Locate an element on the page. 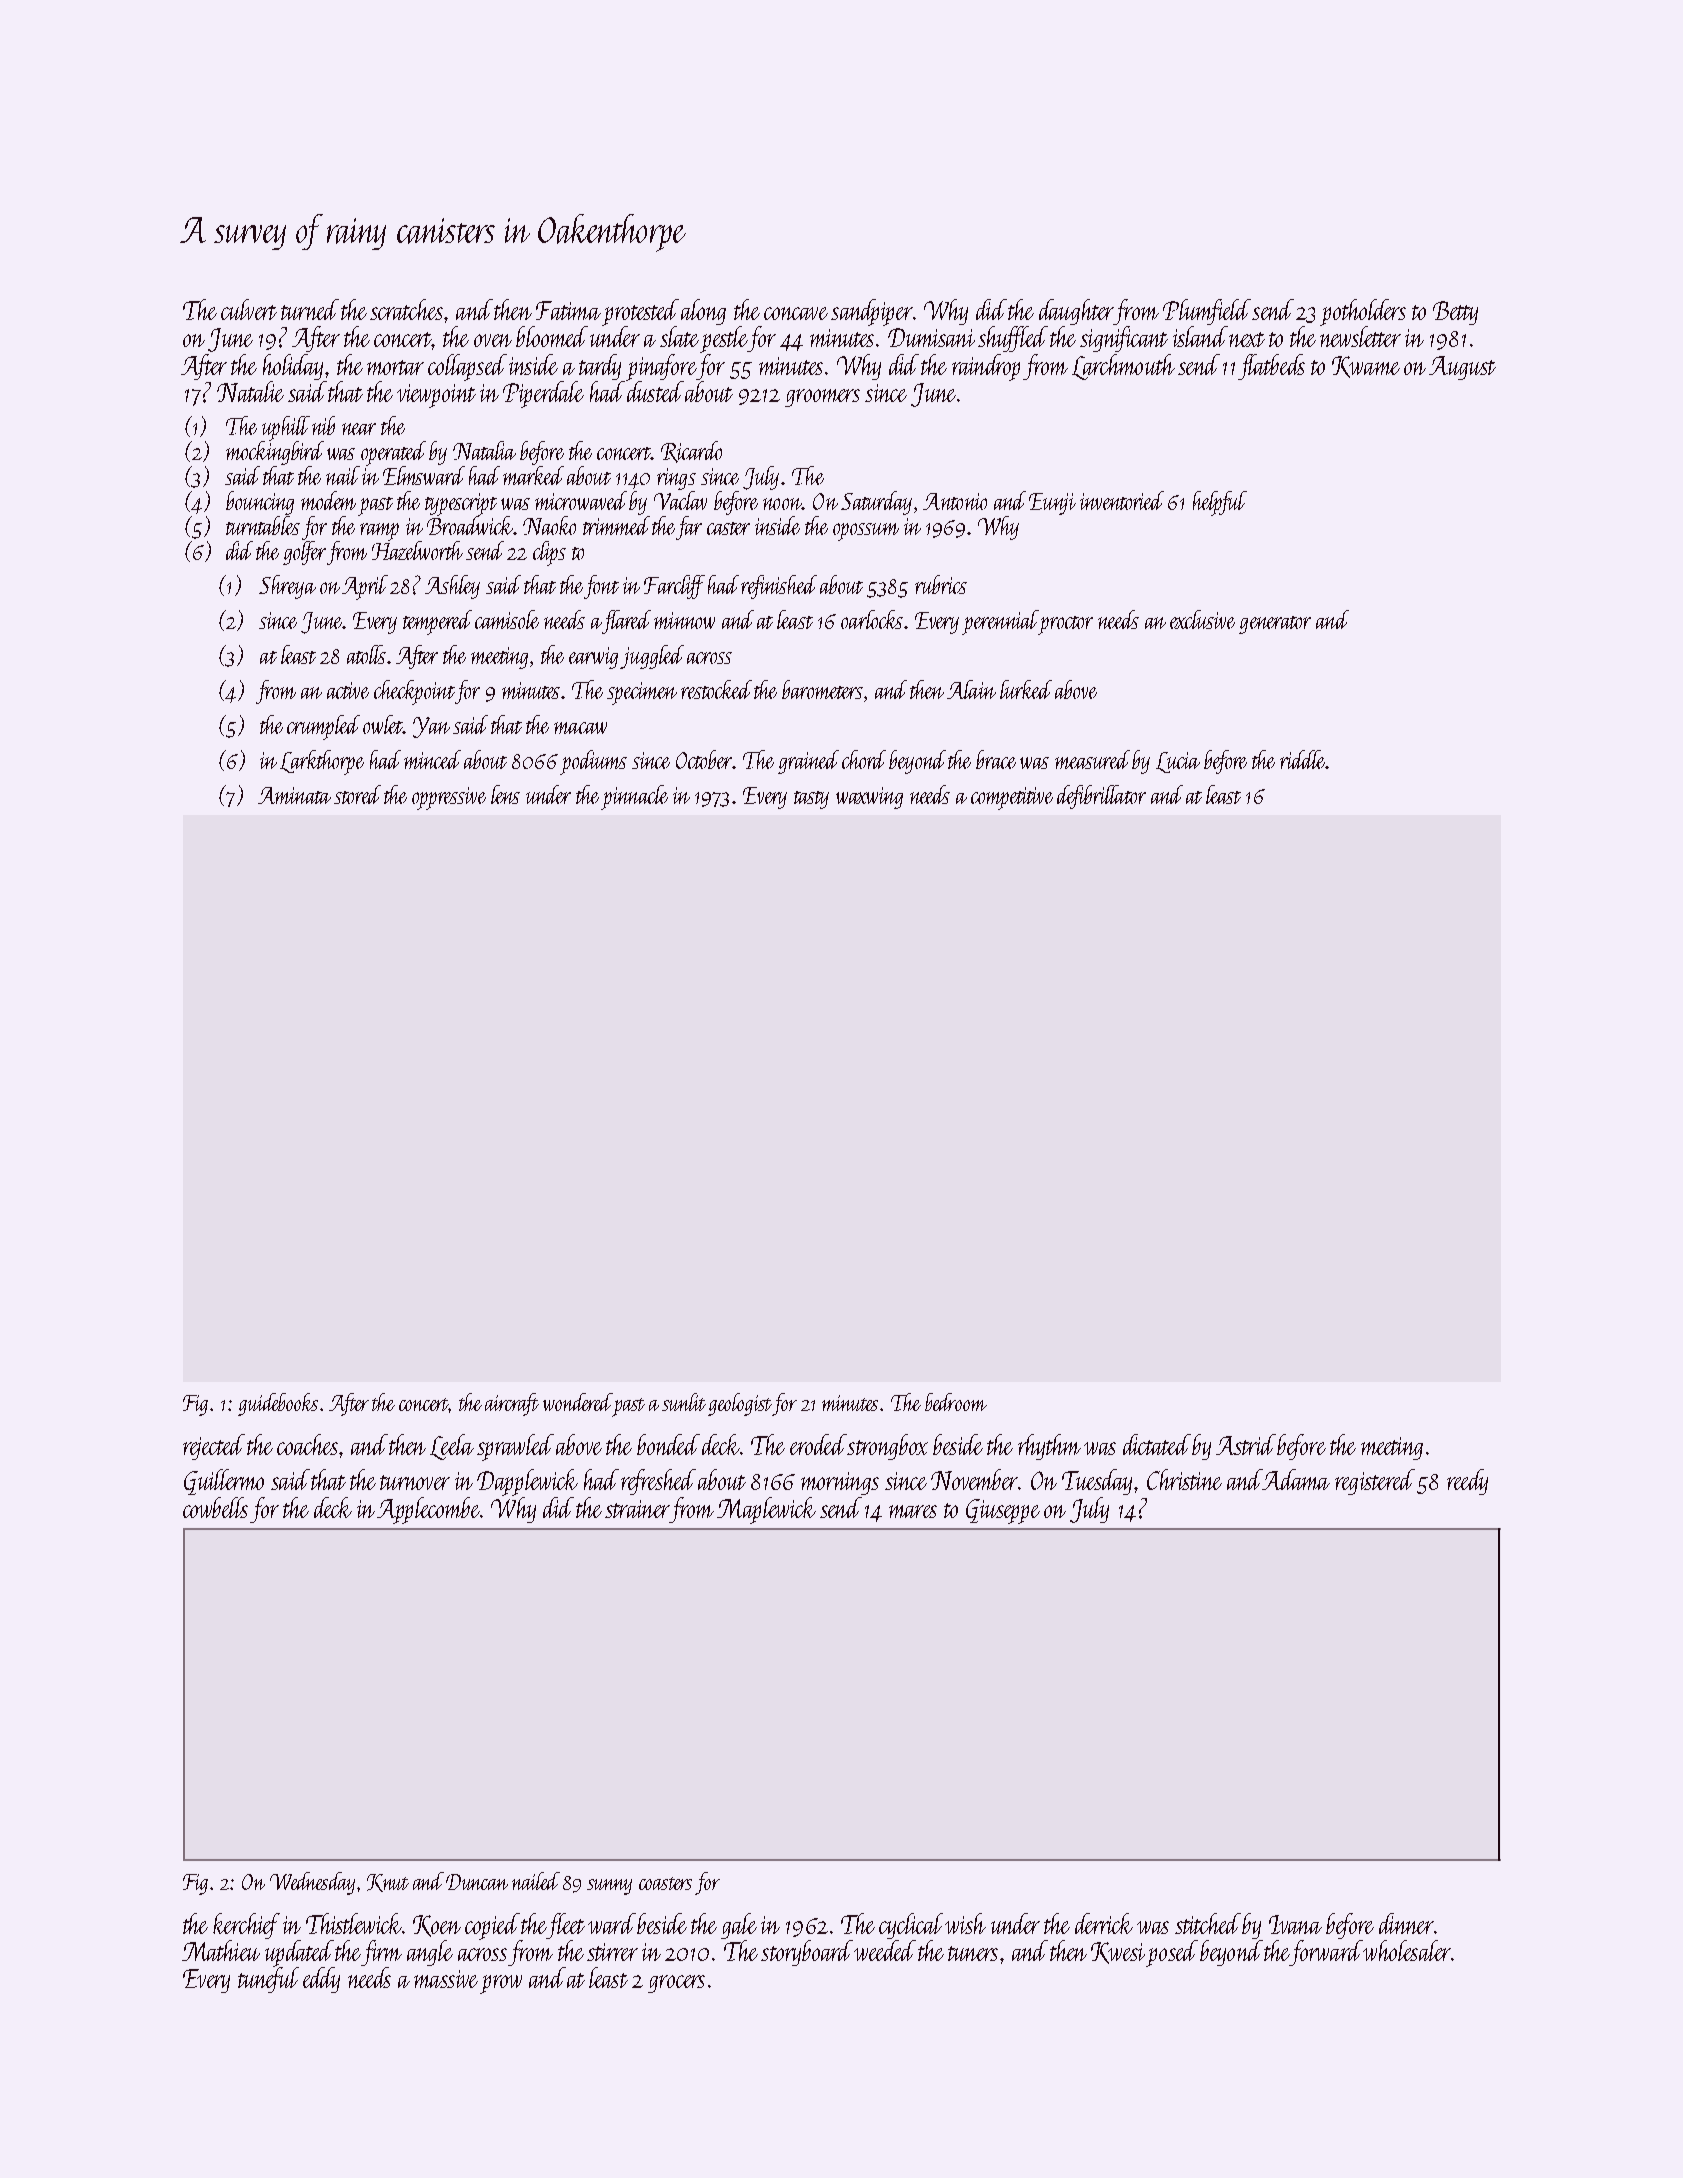  sunlit is located at coordinates (684, 1402).
